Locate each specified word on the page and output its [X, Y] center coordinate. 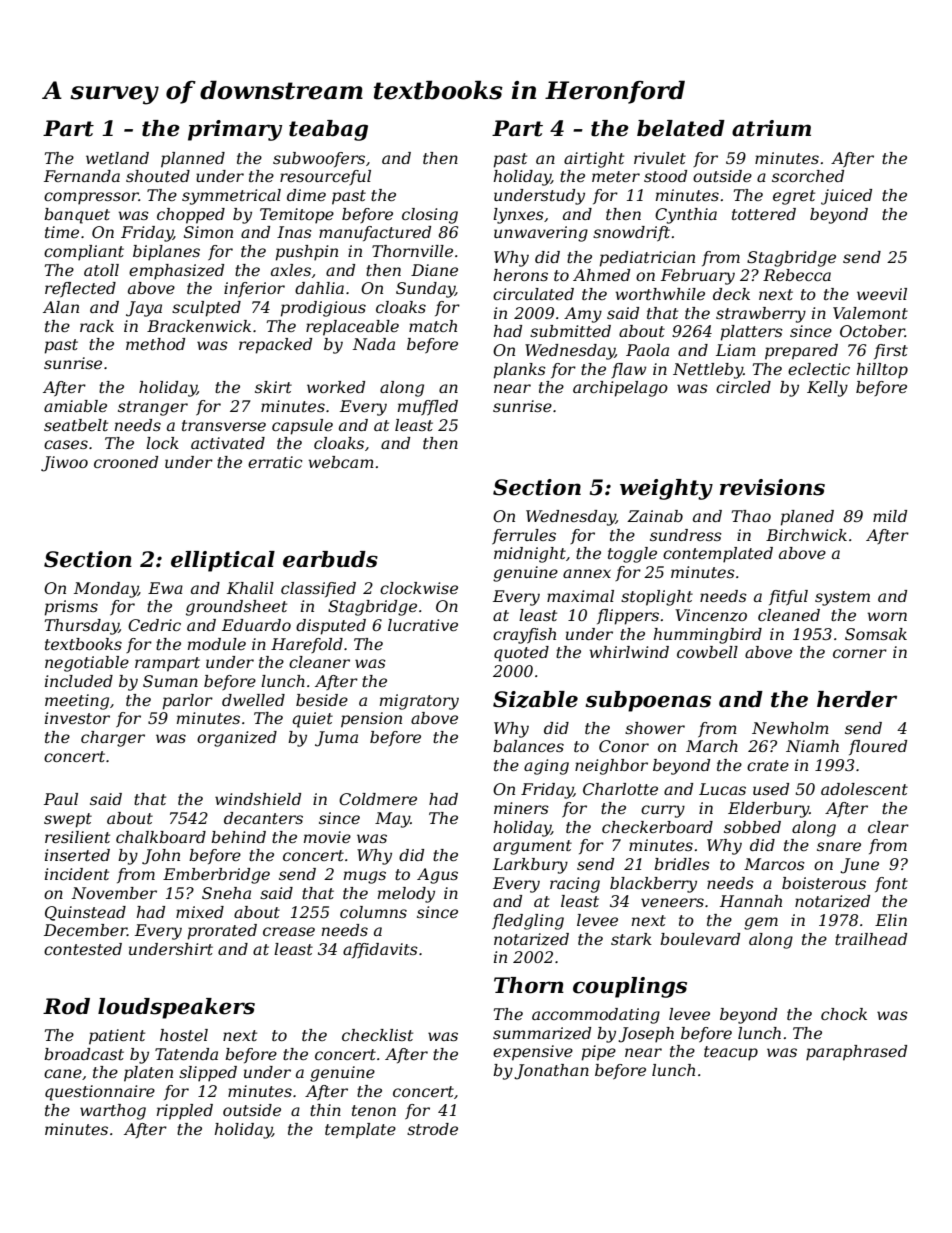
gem [761, 923]
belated [681, 128]
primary [235, 130]
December [85, 930]
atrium [771, 128]
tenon [374, 1110]
